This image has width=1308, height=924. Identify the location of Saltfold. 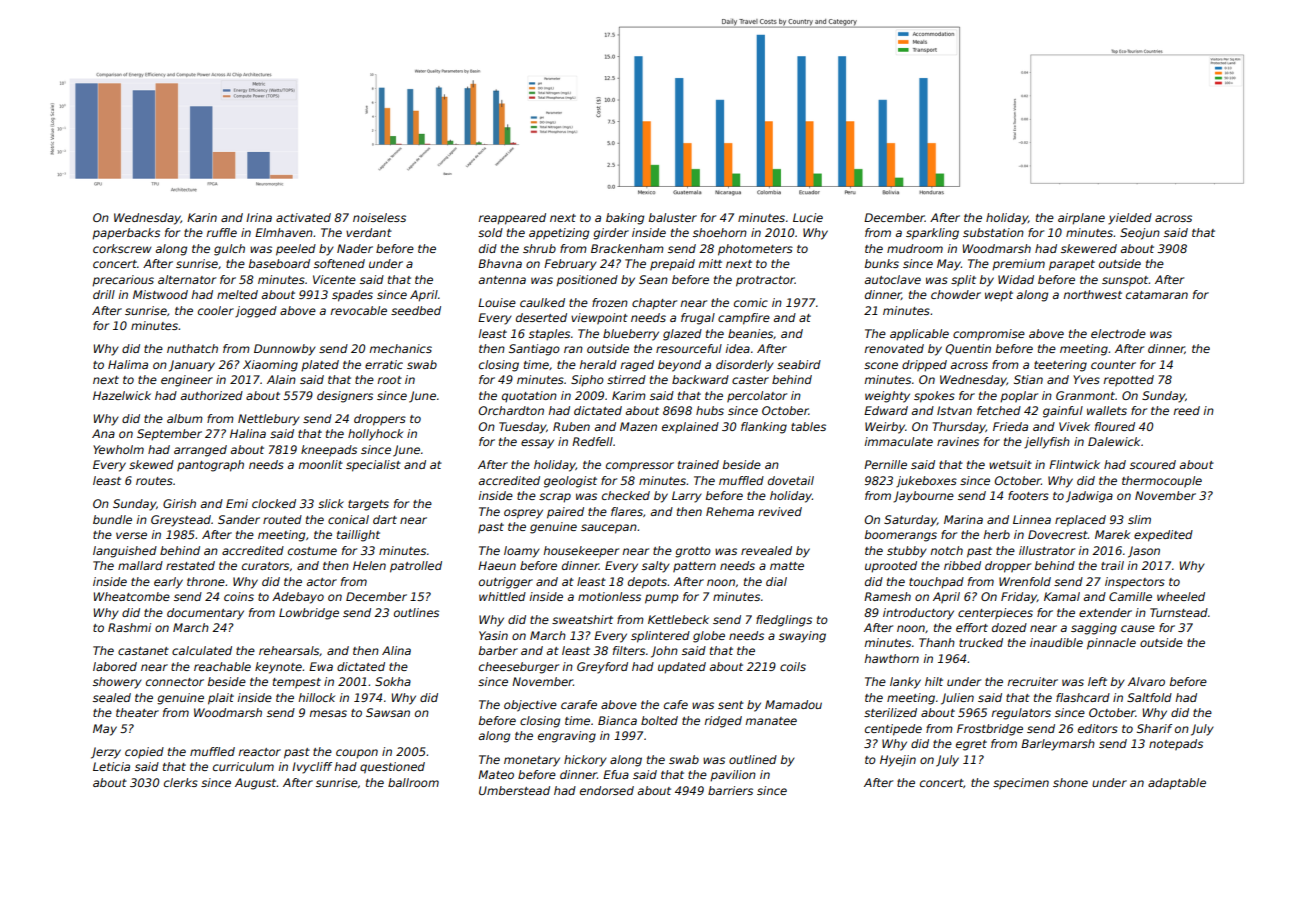
(1149, 697).
